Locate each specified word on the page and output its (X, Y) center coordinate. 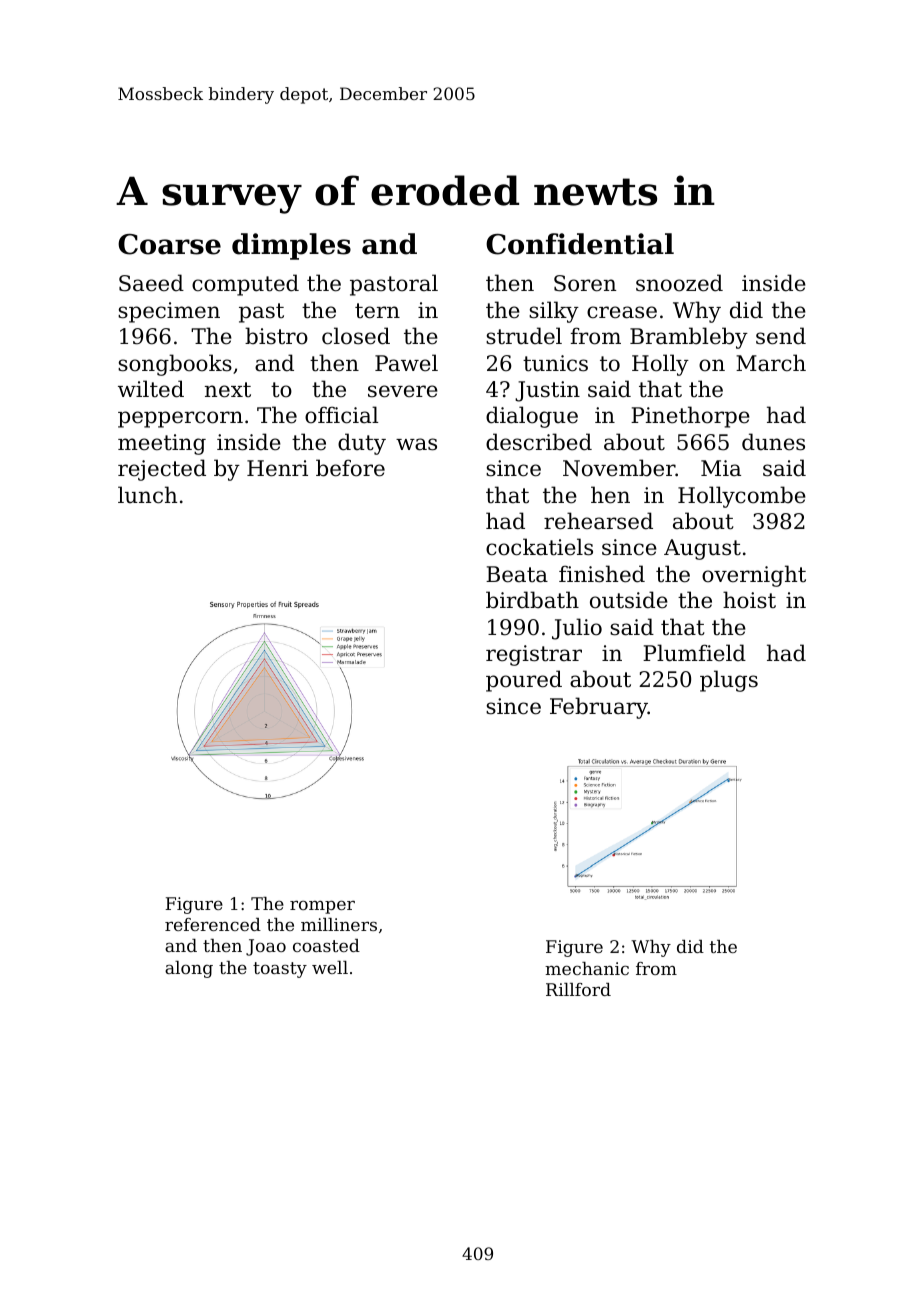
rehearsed (598, 521)
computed (245, 285)
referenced (213, 924)
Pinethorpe (690, 417)
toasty (280, 970)
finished (602, 574)
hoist (749, 600)
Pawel (406, 363)
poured (524, 681)
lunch (147, 495)
